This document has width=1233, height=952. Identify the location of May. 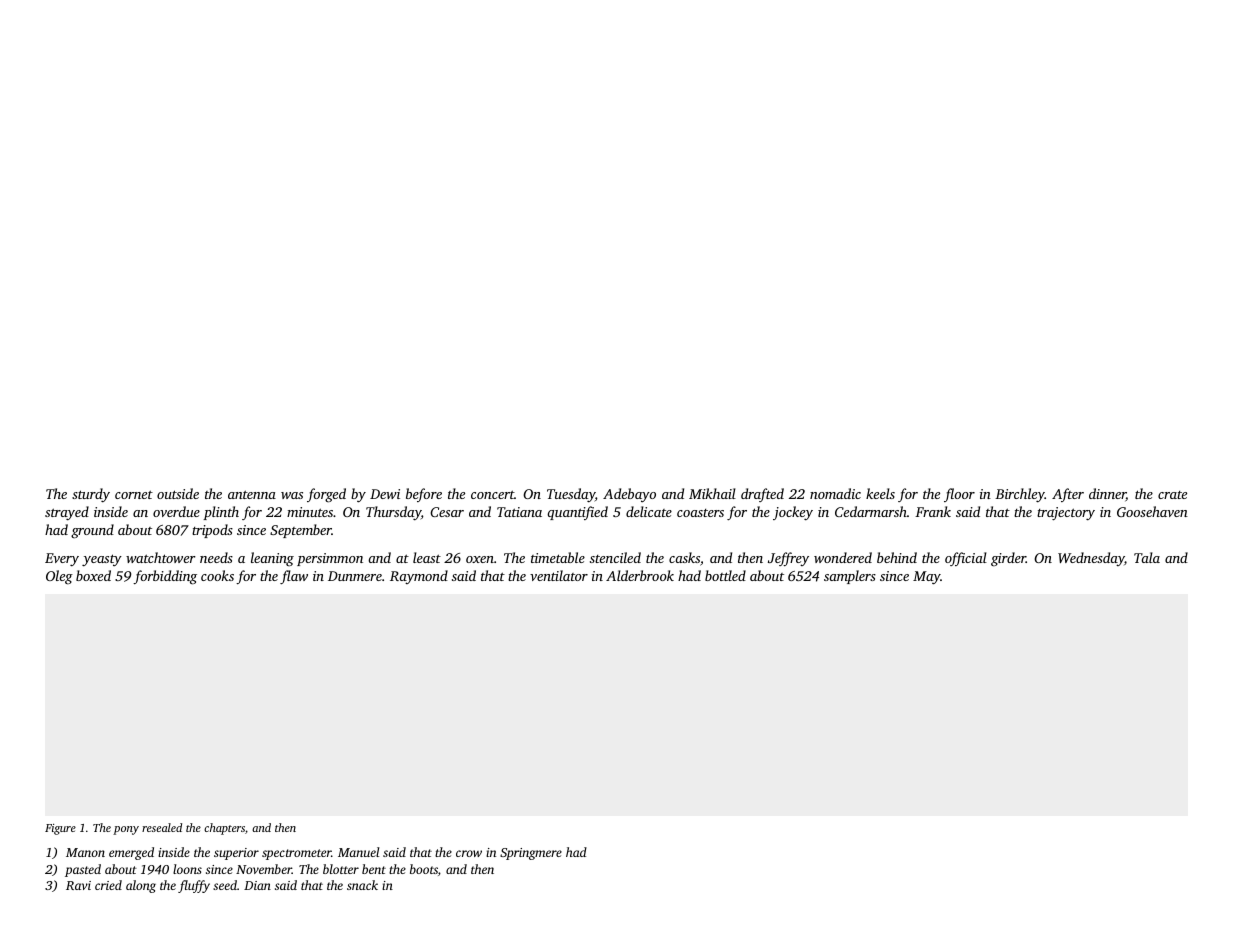
(927, 578).
